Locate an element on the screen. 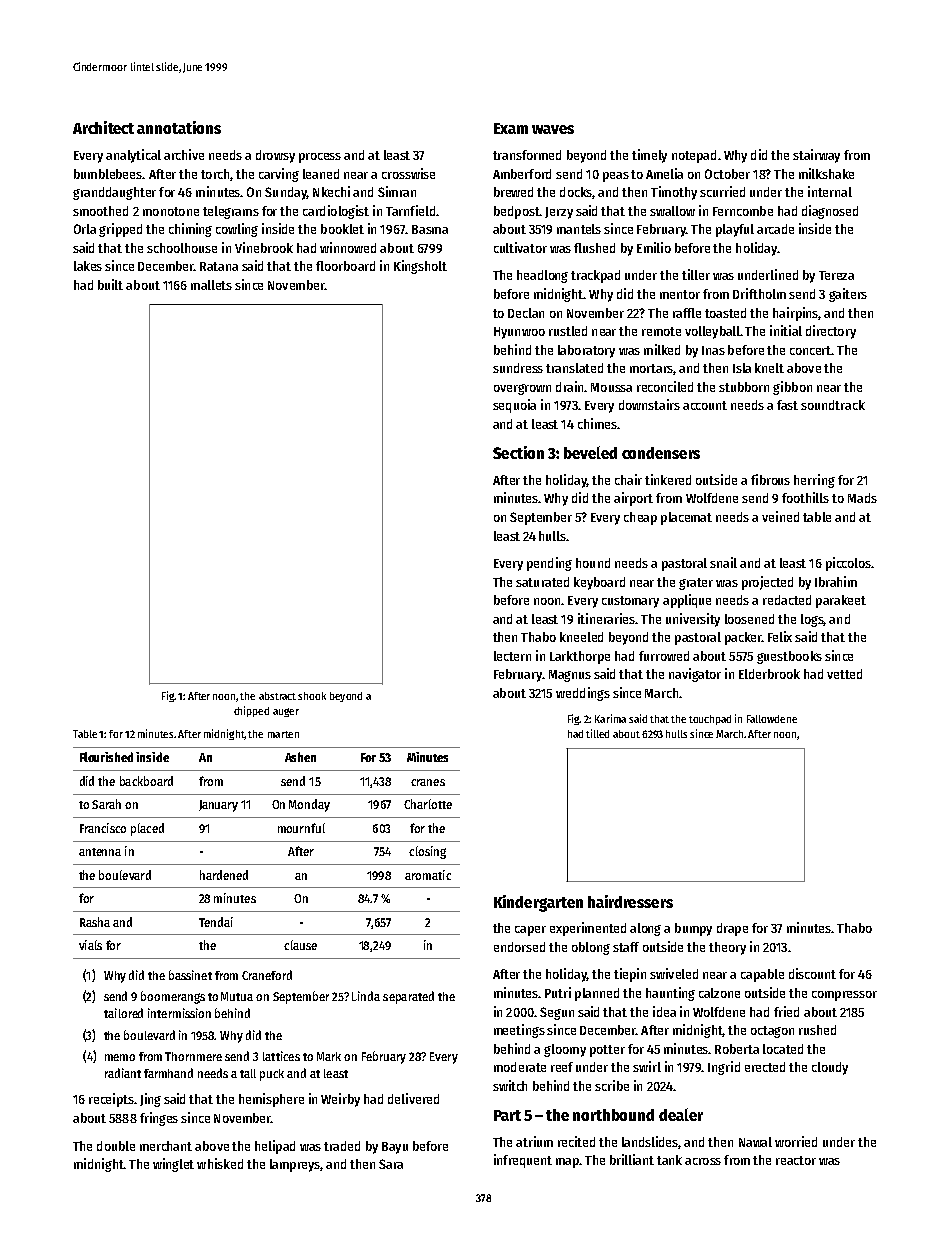 This screenshot has width=952, height=1233. docks is located at coordinates (576, 192).
